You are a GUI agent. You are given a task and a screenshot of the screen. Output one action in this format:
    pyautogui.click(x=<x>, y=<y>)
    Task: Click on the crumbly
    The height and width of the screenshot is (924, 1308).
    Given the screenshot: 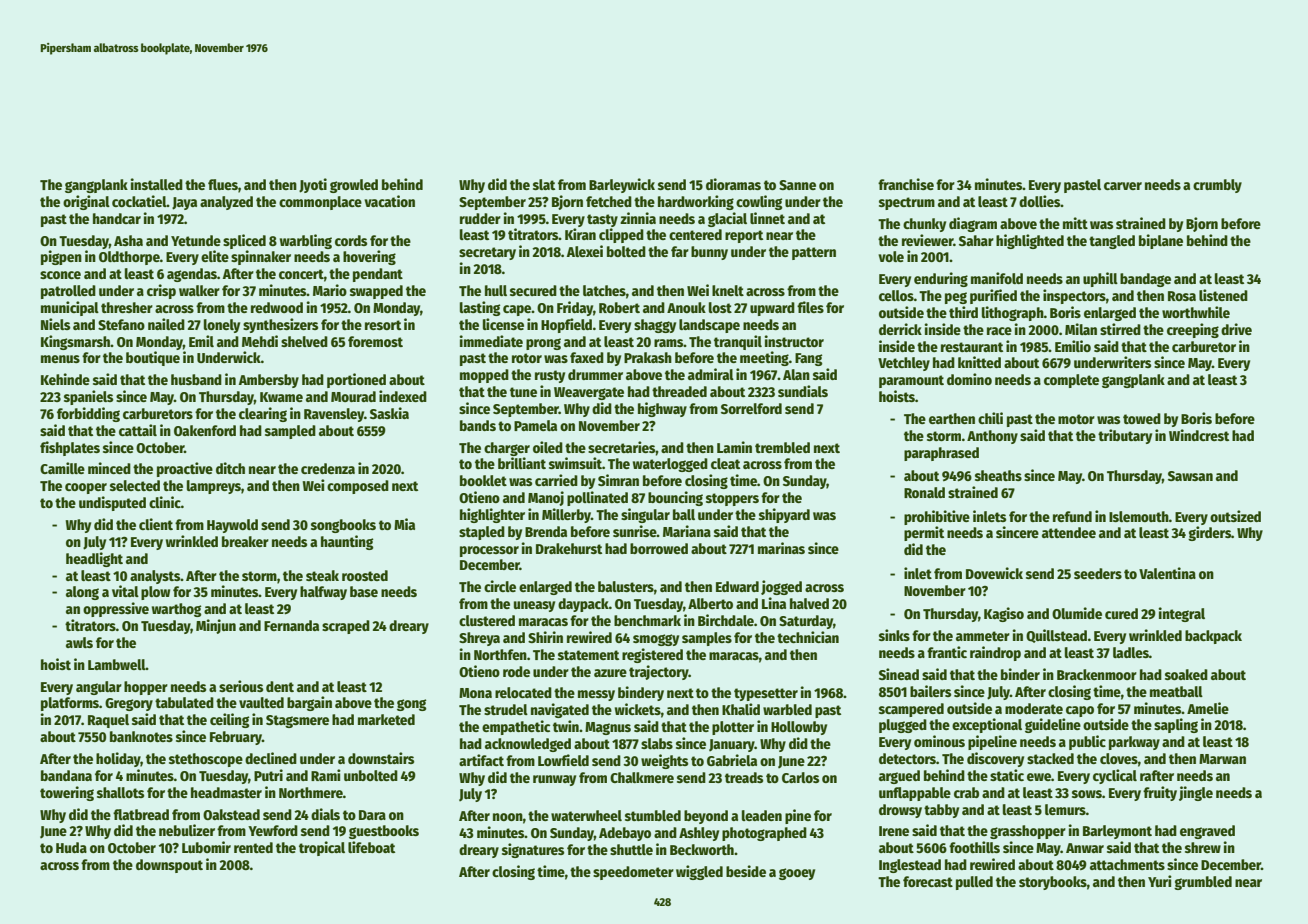 What is the action you would take?
    pyautogui.click(x=1217, y=186)
